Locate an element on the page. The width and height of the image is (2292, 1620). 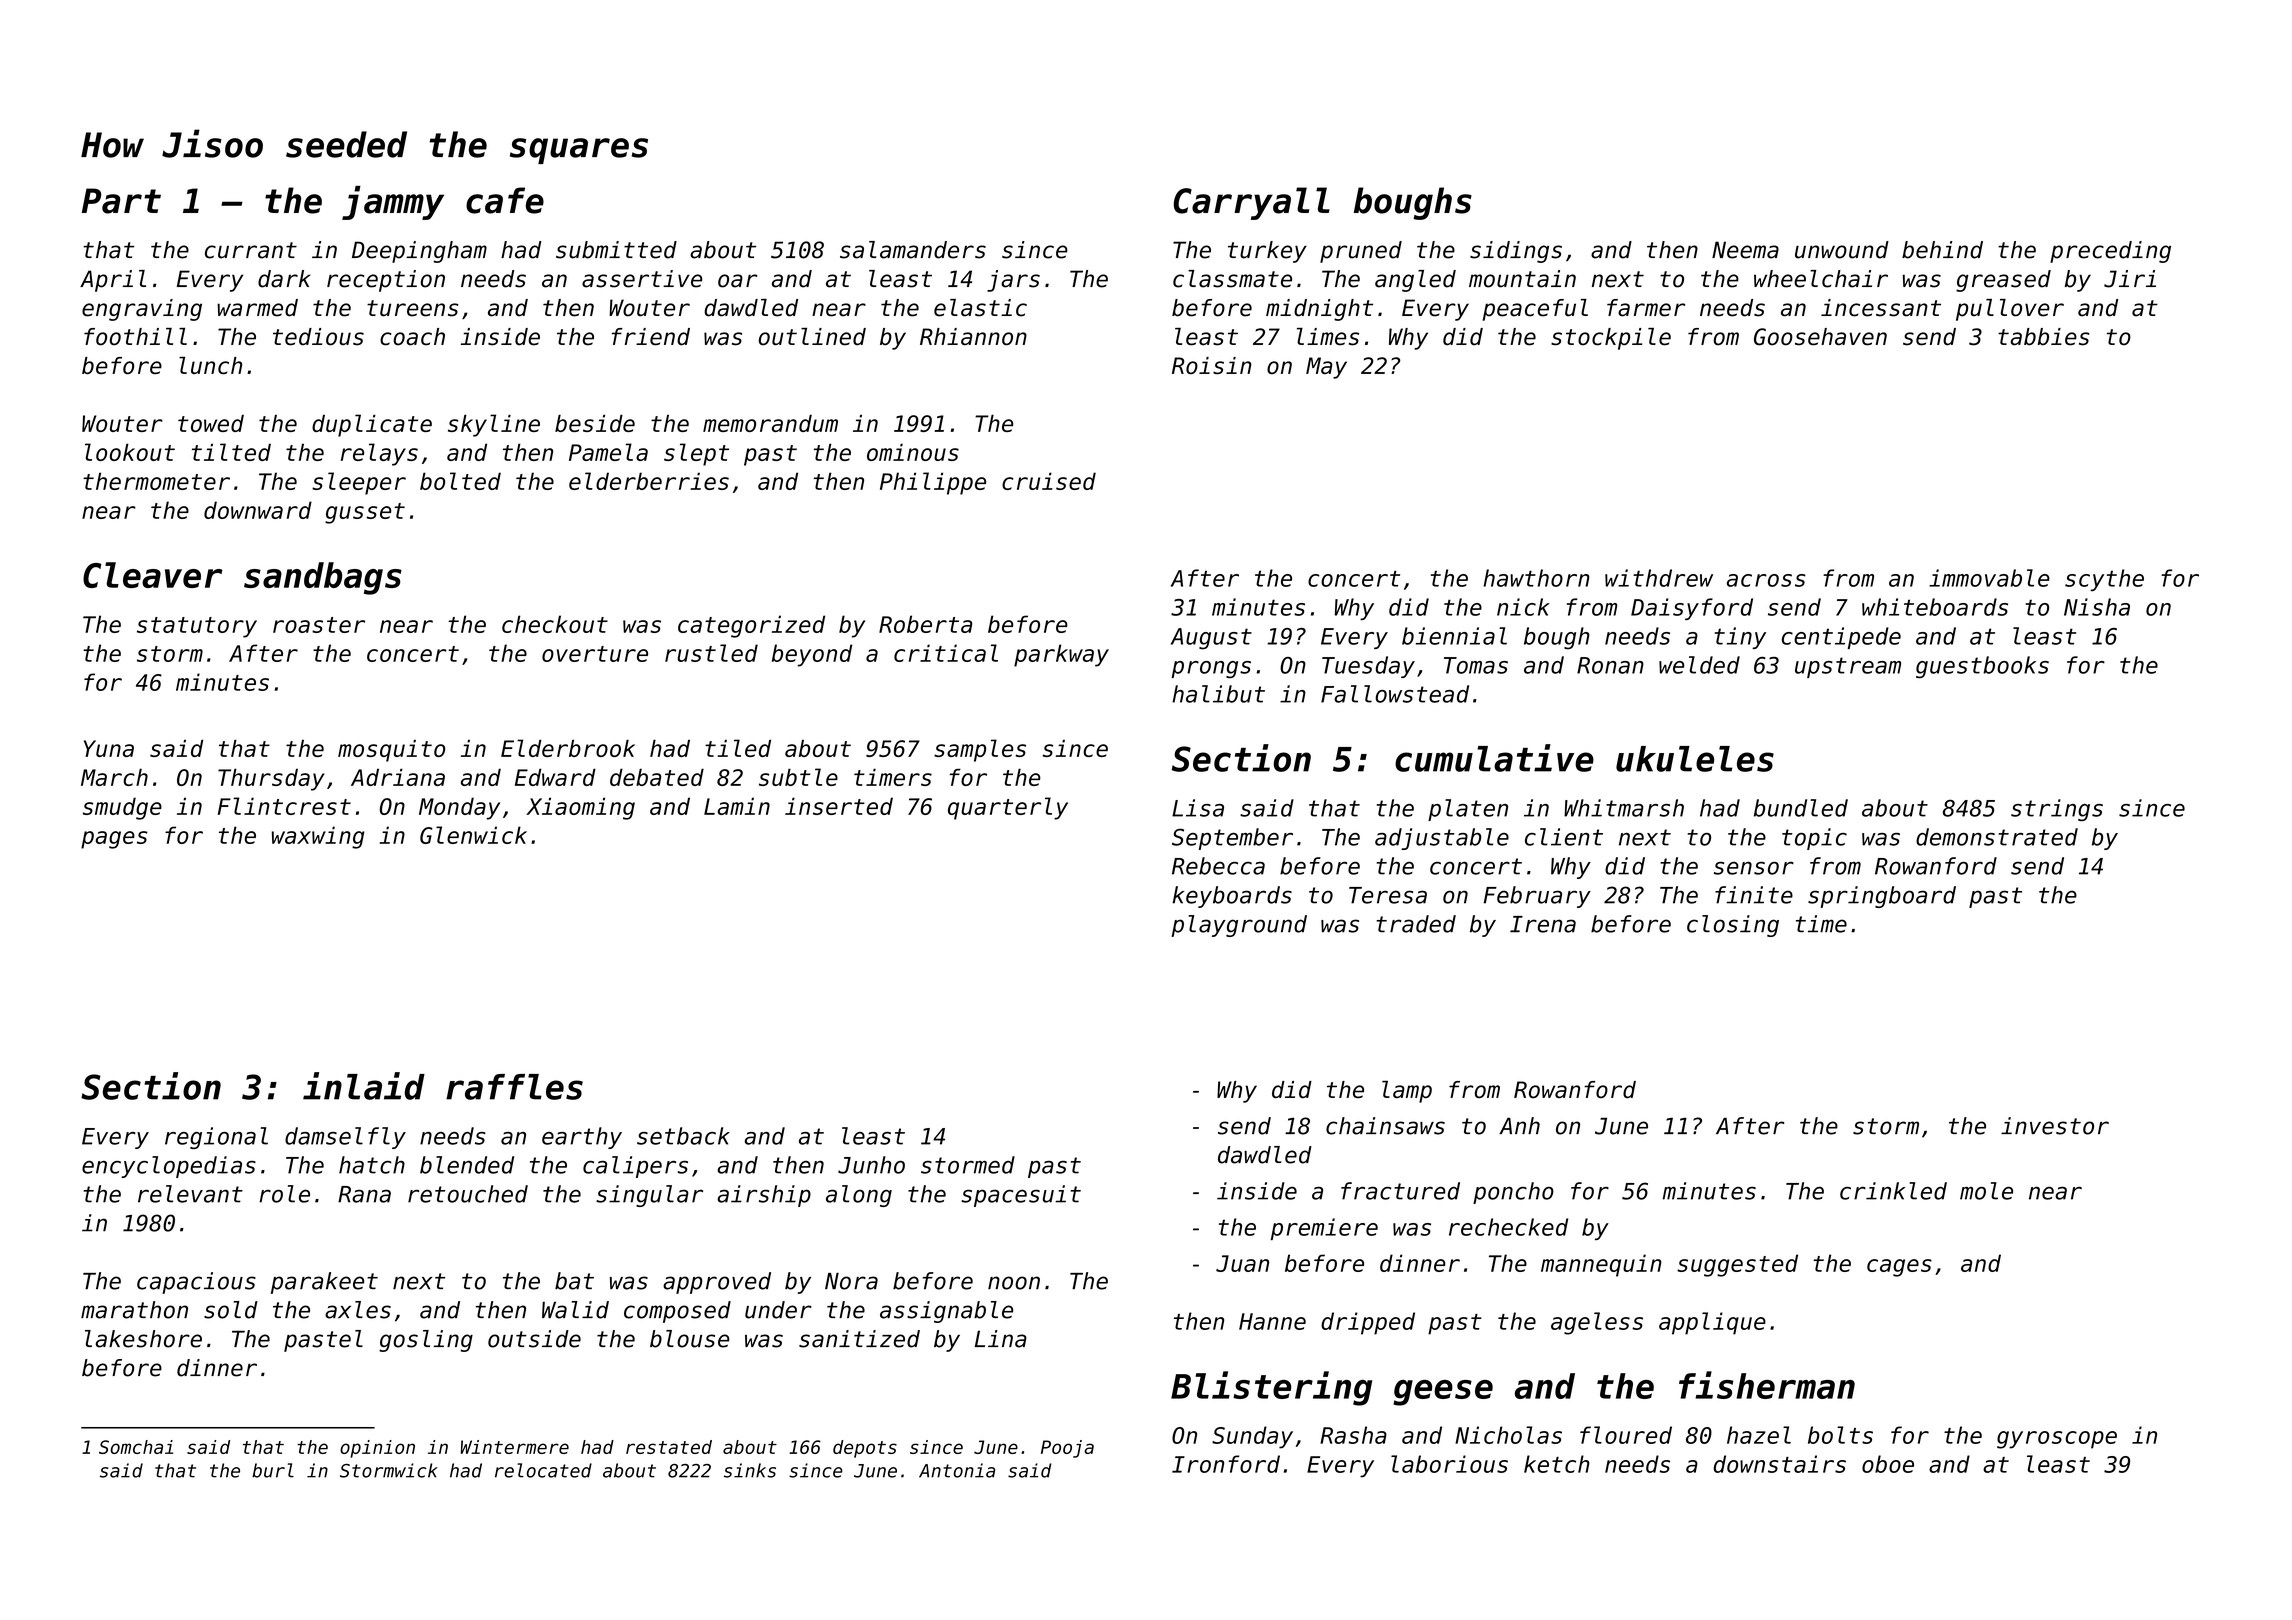
Carryall is located at coordinates (1252, 203).
